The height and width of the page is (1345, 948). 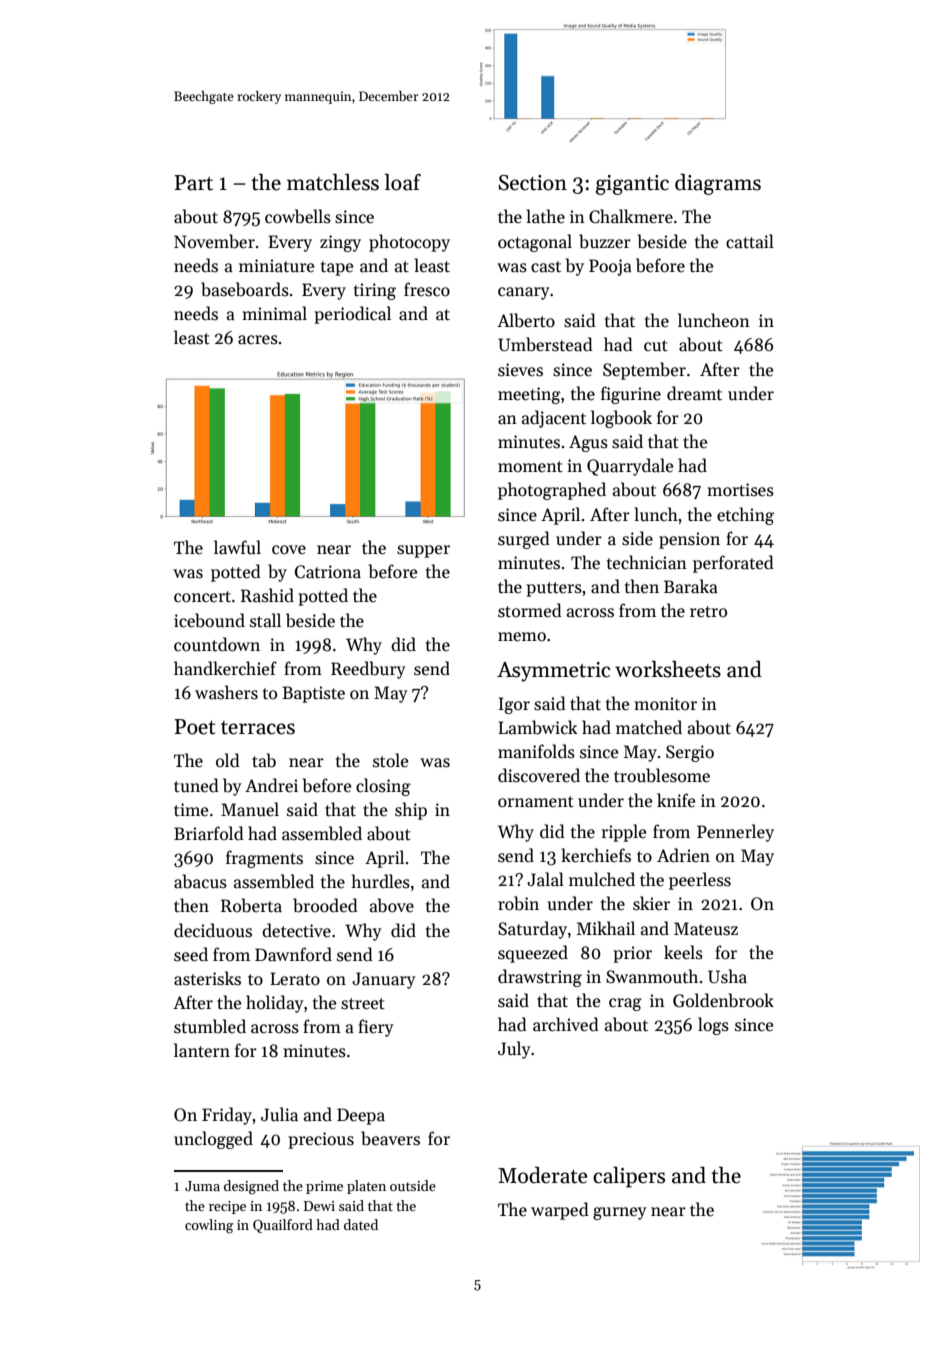 I want to click on moment, so click(x=530, y=467).
